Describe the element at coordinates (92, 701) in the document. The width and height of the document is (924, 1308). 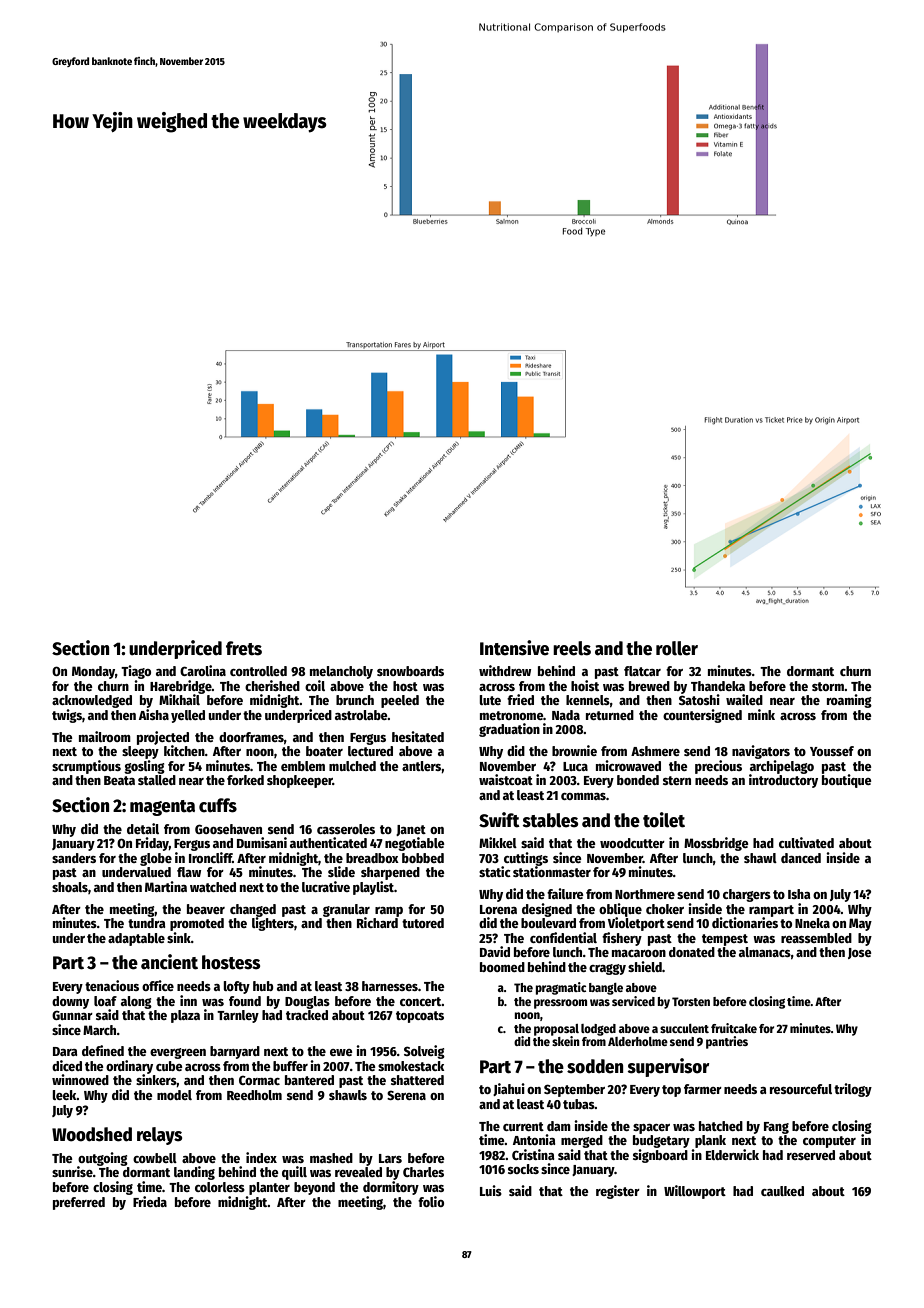
I see `acknowledged` at that location.
